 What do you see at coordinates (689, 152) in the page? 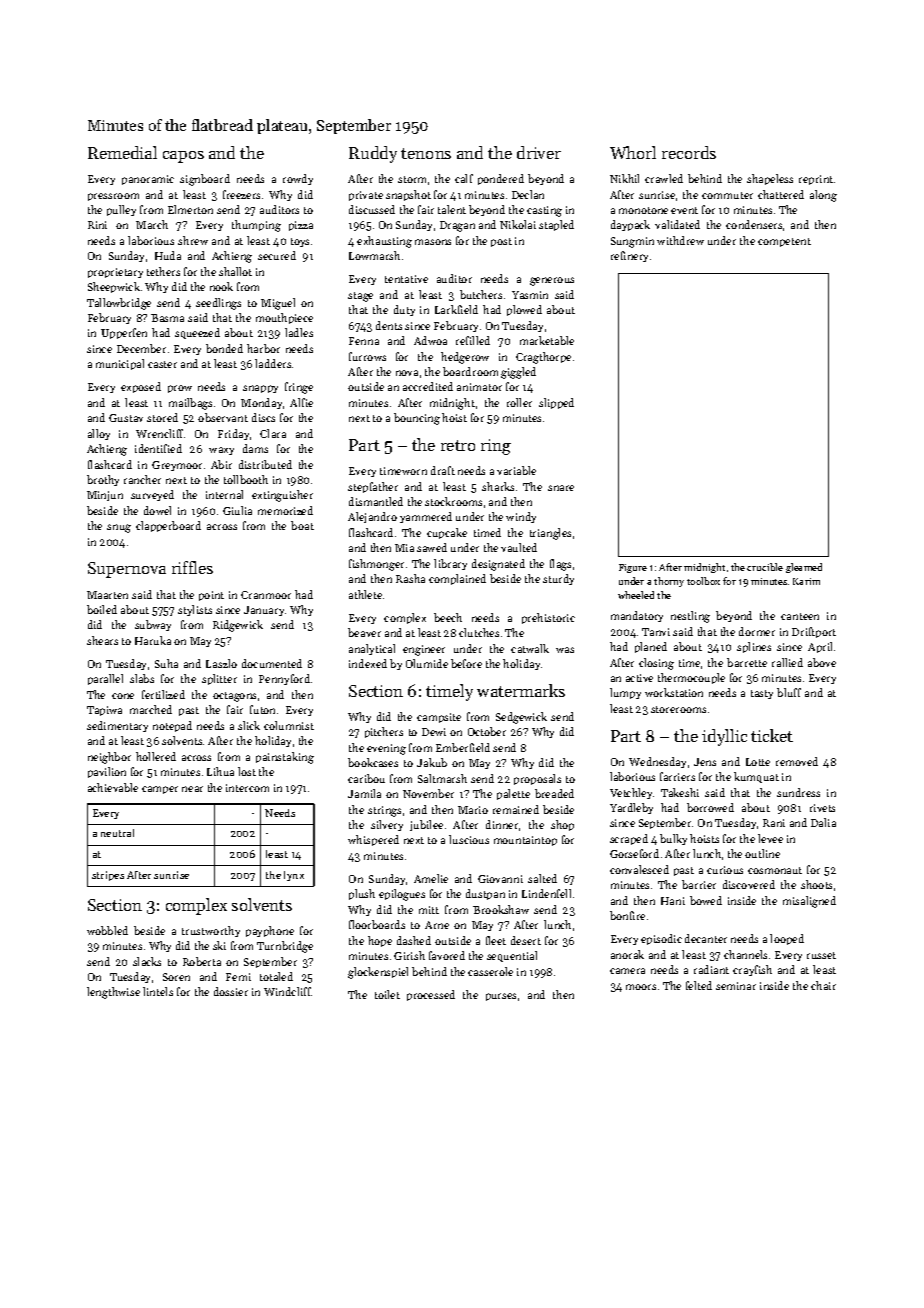
I see `records` at bounding box center [689, 152].
